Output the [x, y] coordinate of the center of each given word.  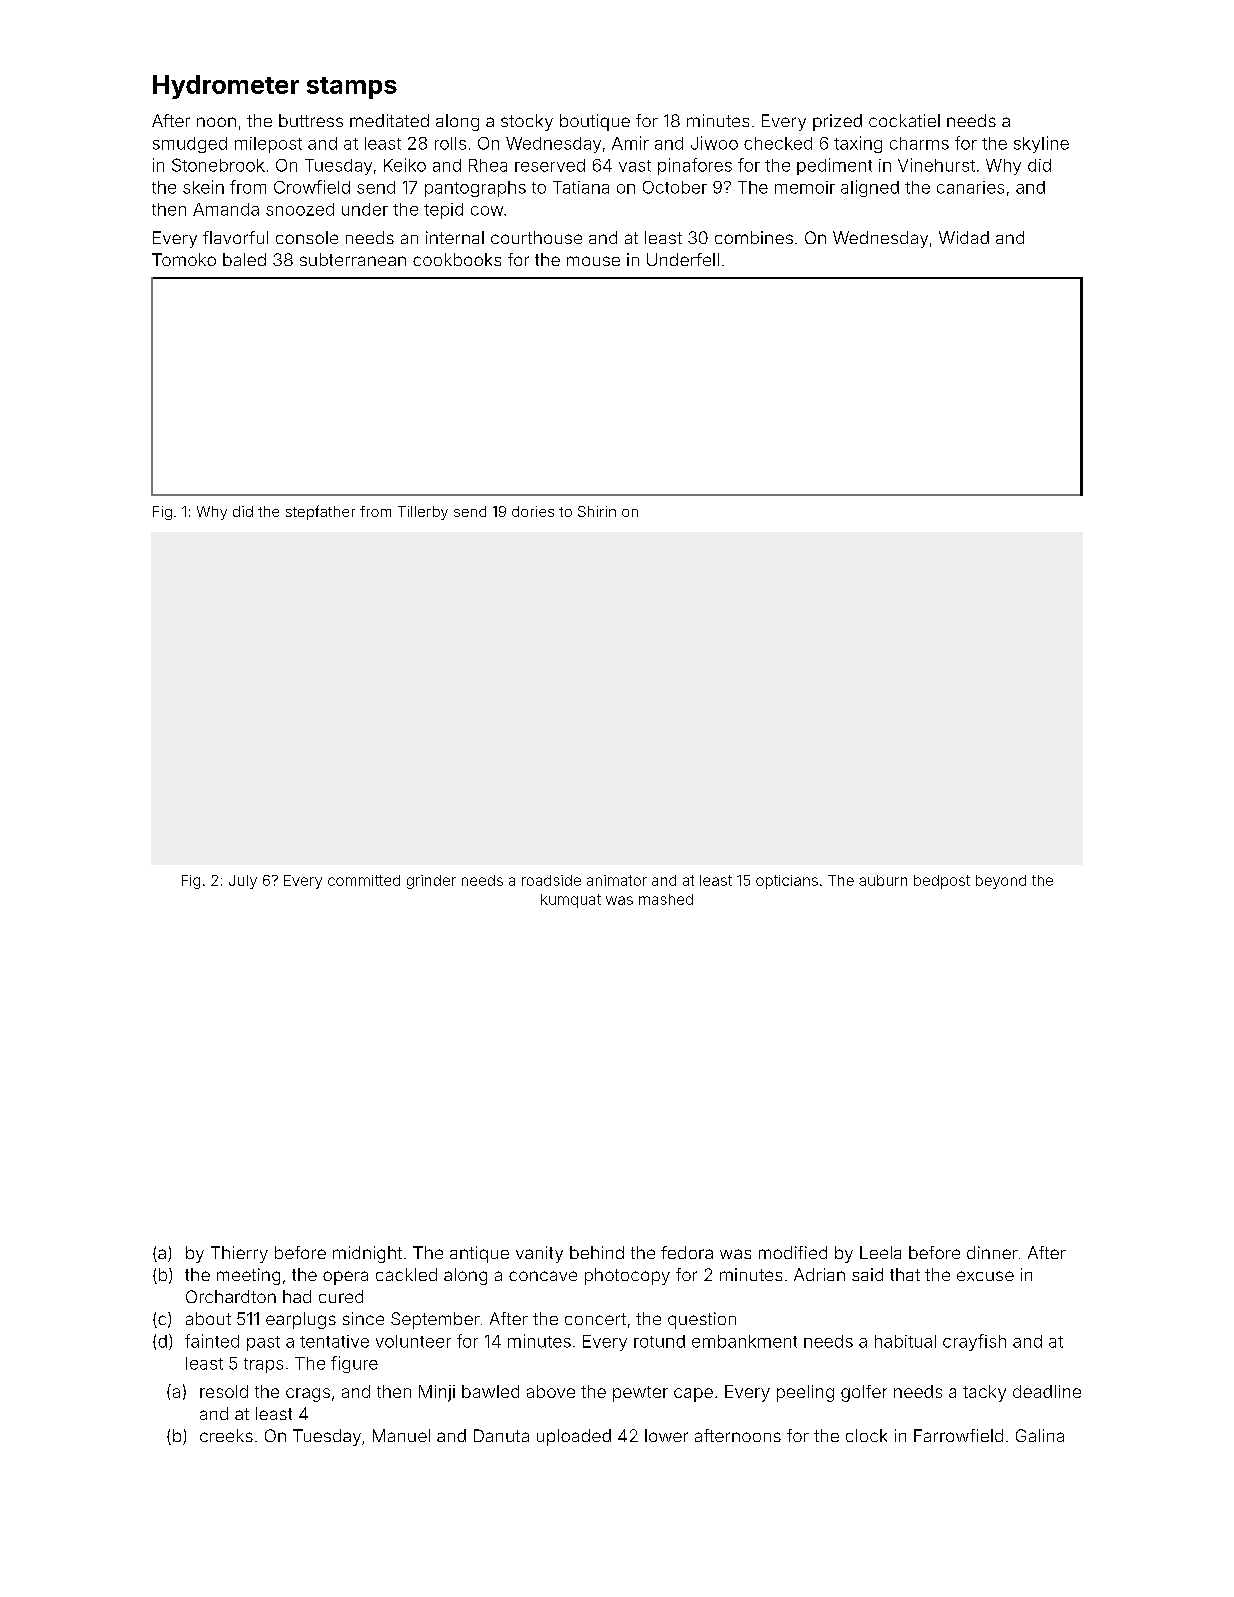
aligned [870, 188]
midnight [367, 1254]
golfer [864, 1393]
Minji [437, 1393]
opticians [787, 882]
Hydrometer [226, 87]
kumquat [571, 901]
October [675, 187]
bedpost [942, 882]
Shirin [597, 511]
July [243, 882]
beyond [1001, 882]
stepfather [320, 512]
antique [479, 1254]
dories [533, 511]
